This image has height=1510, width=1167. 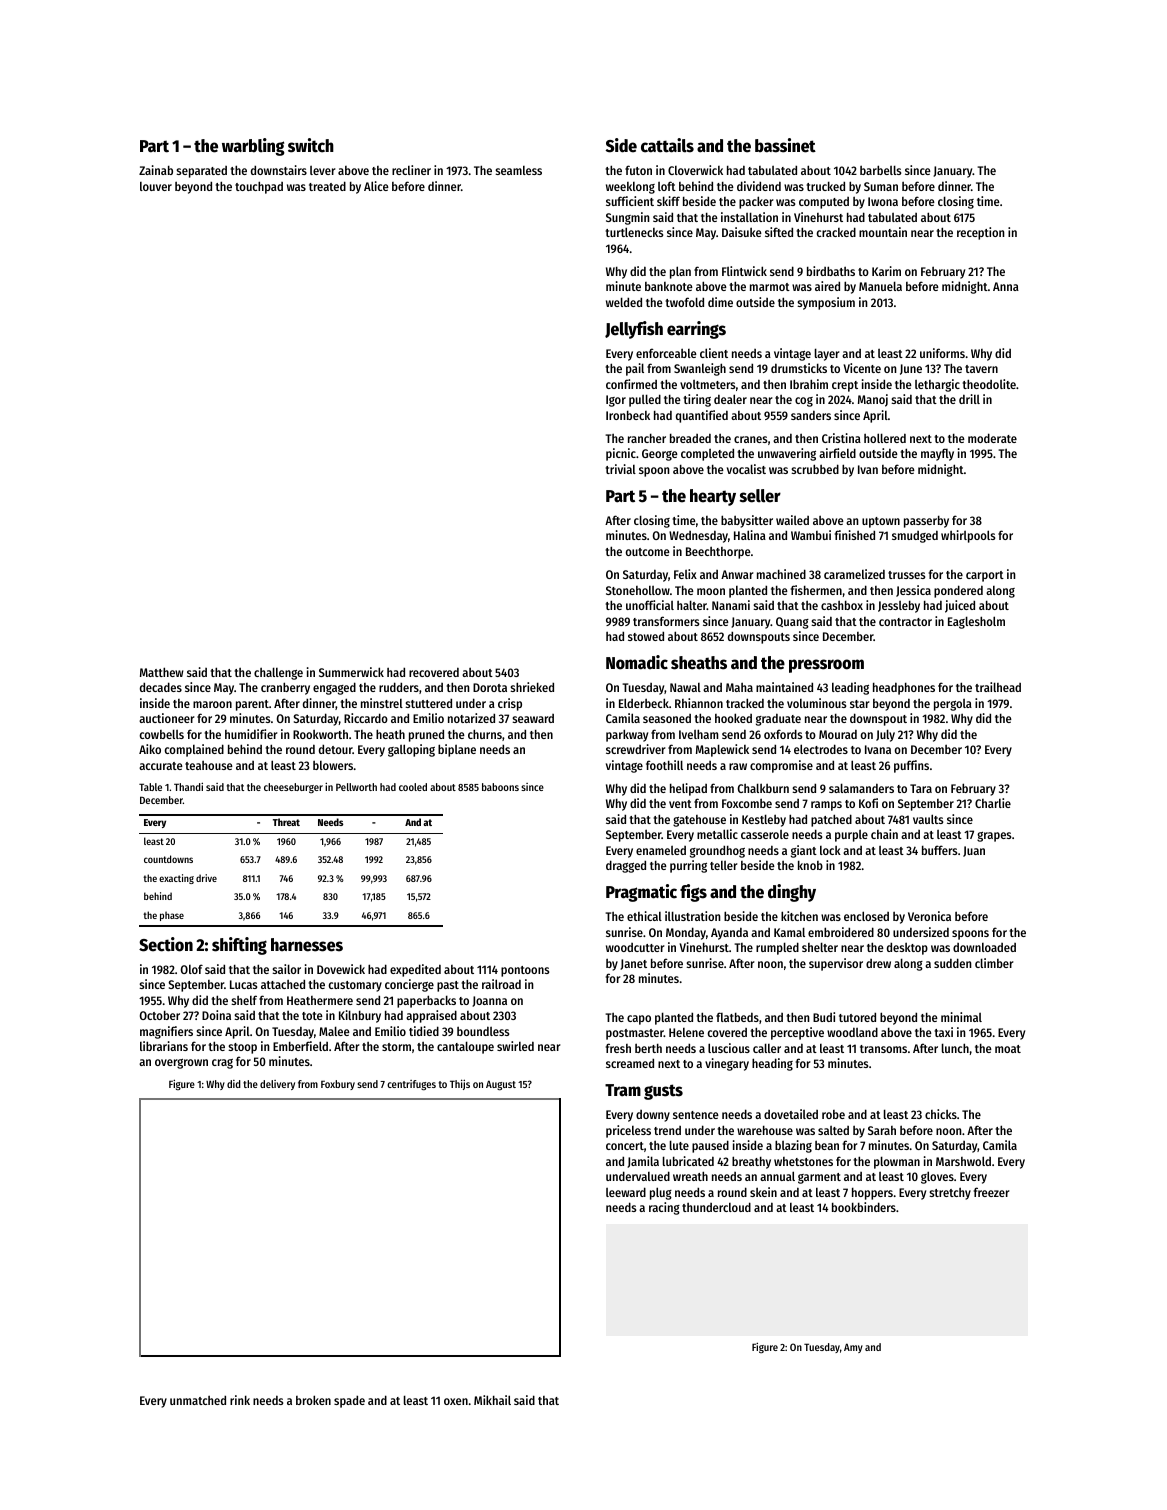 What do you see at coordinates (351, 672) in the image?
I see `Summerwick` at bounding box center [351, 672].
